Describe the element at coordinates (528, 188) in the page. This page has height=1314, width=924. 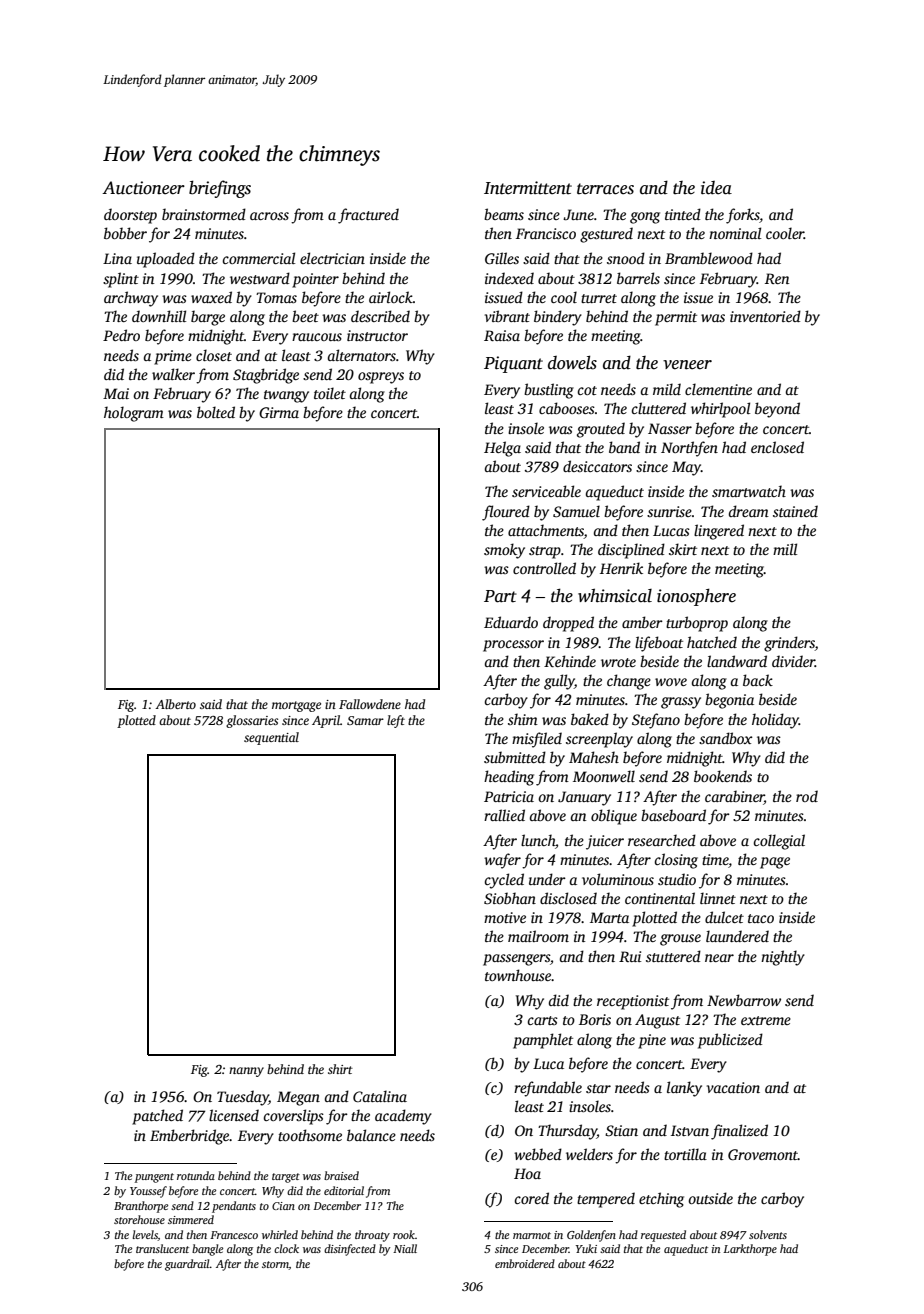
I see `Intermittent` at that location.
